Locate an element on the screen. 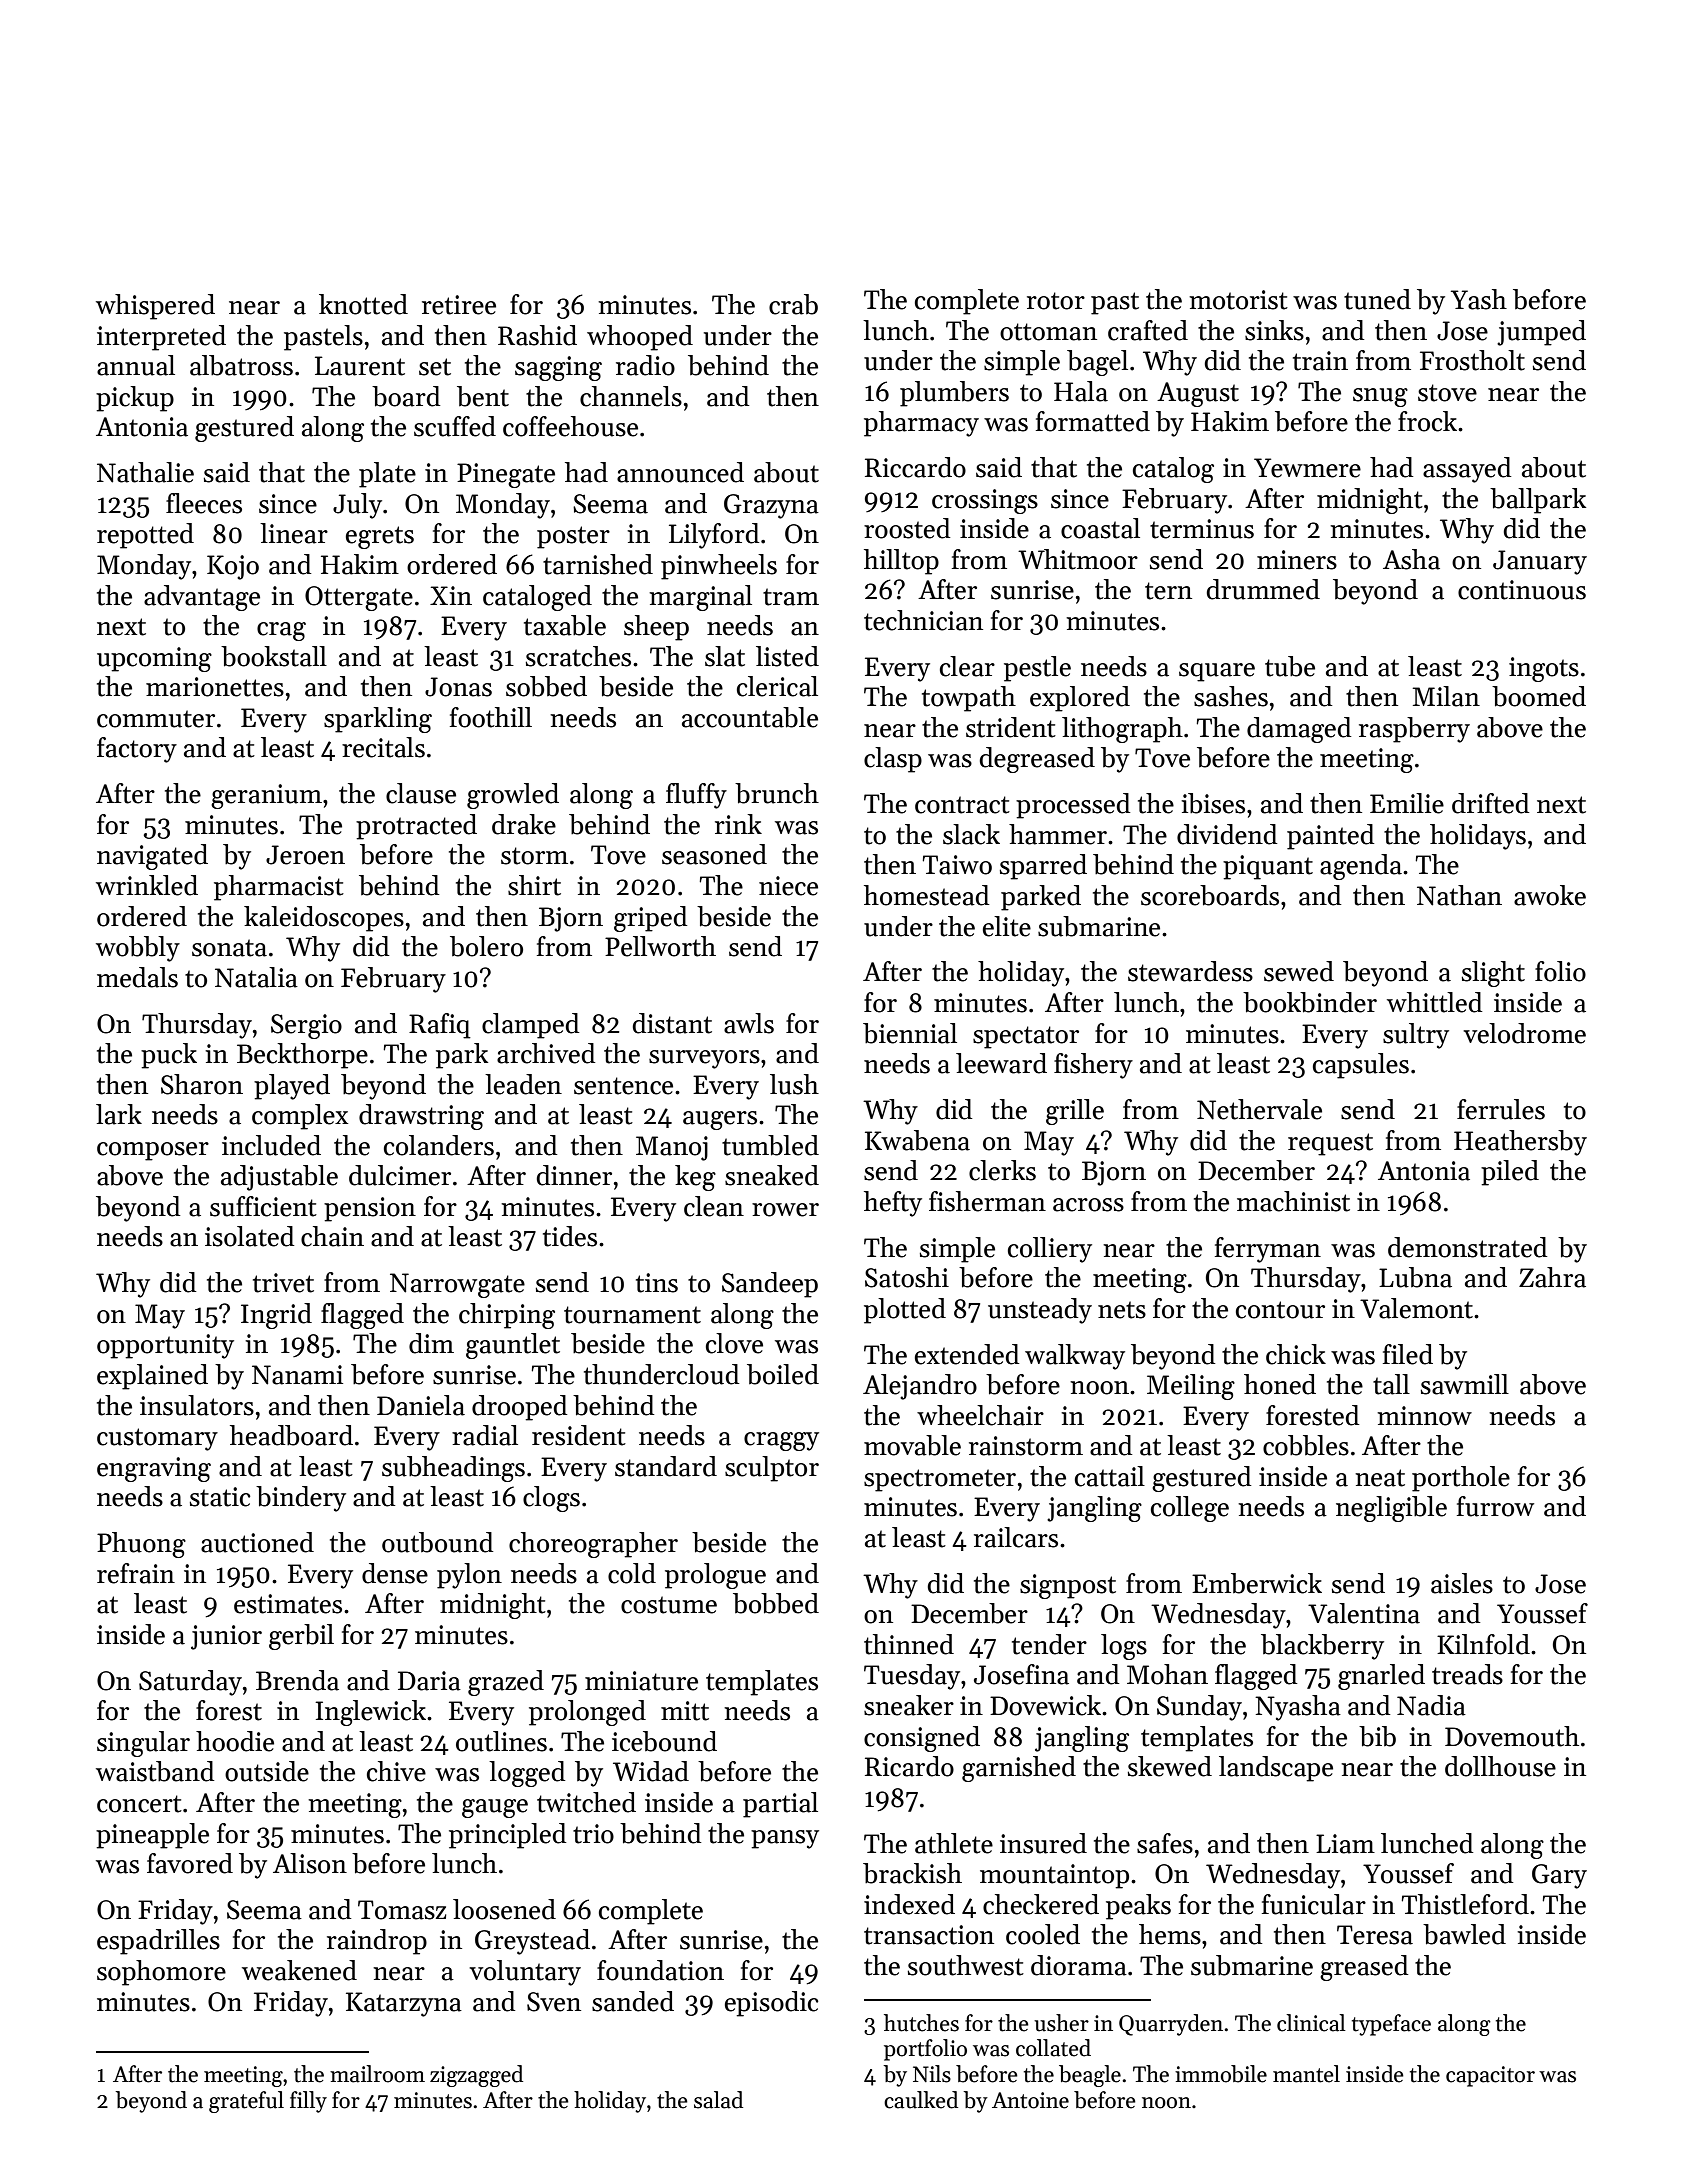 This screenshot has width=1683, height=2178. immobile is located at coordinates (1221, 2074).
